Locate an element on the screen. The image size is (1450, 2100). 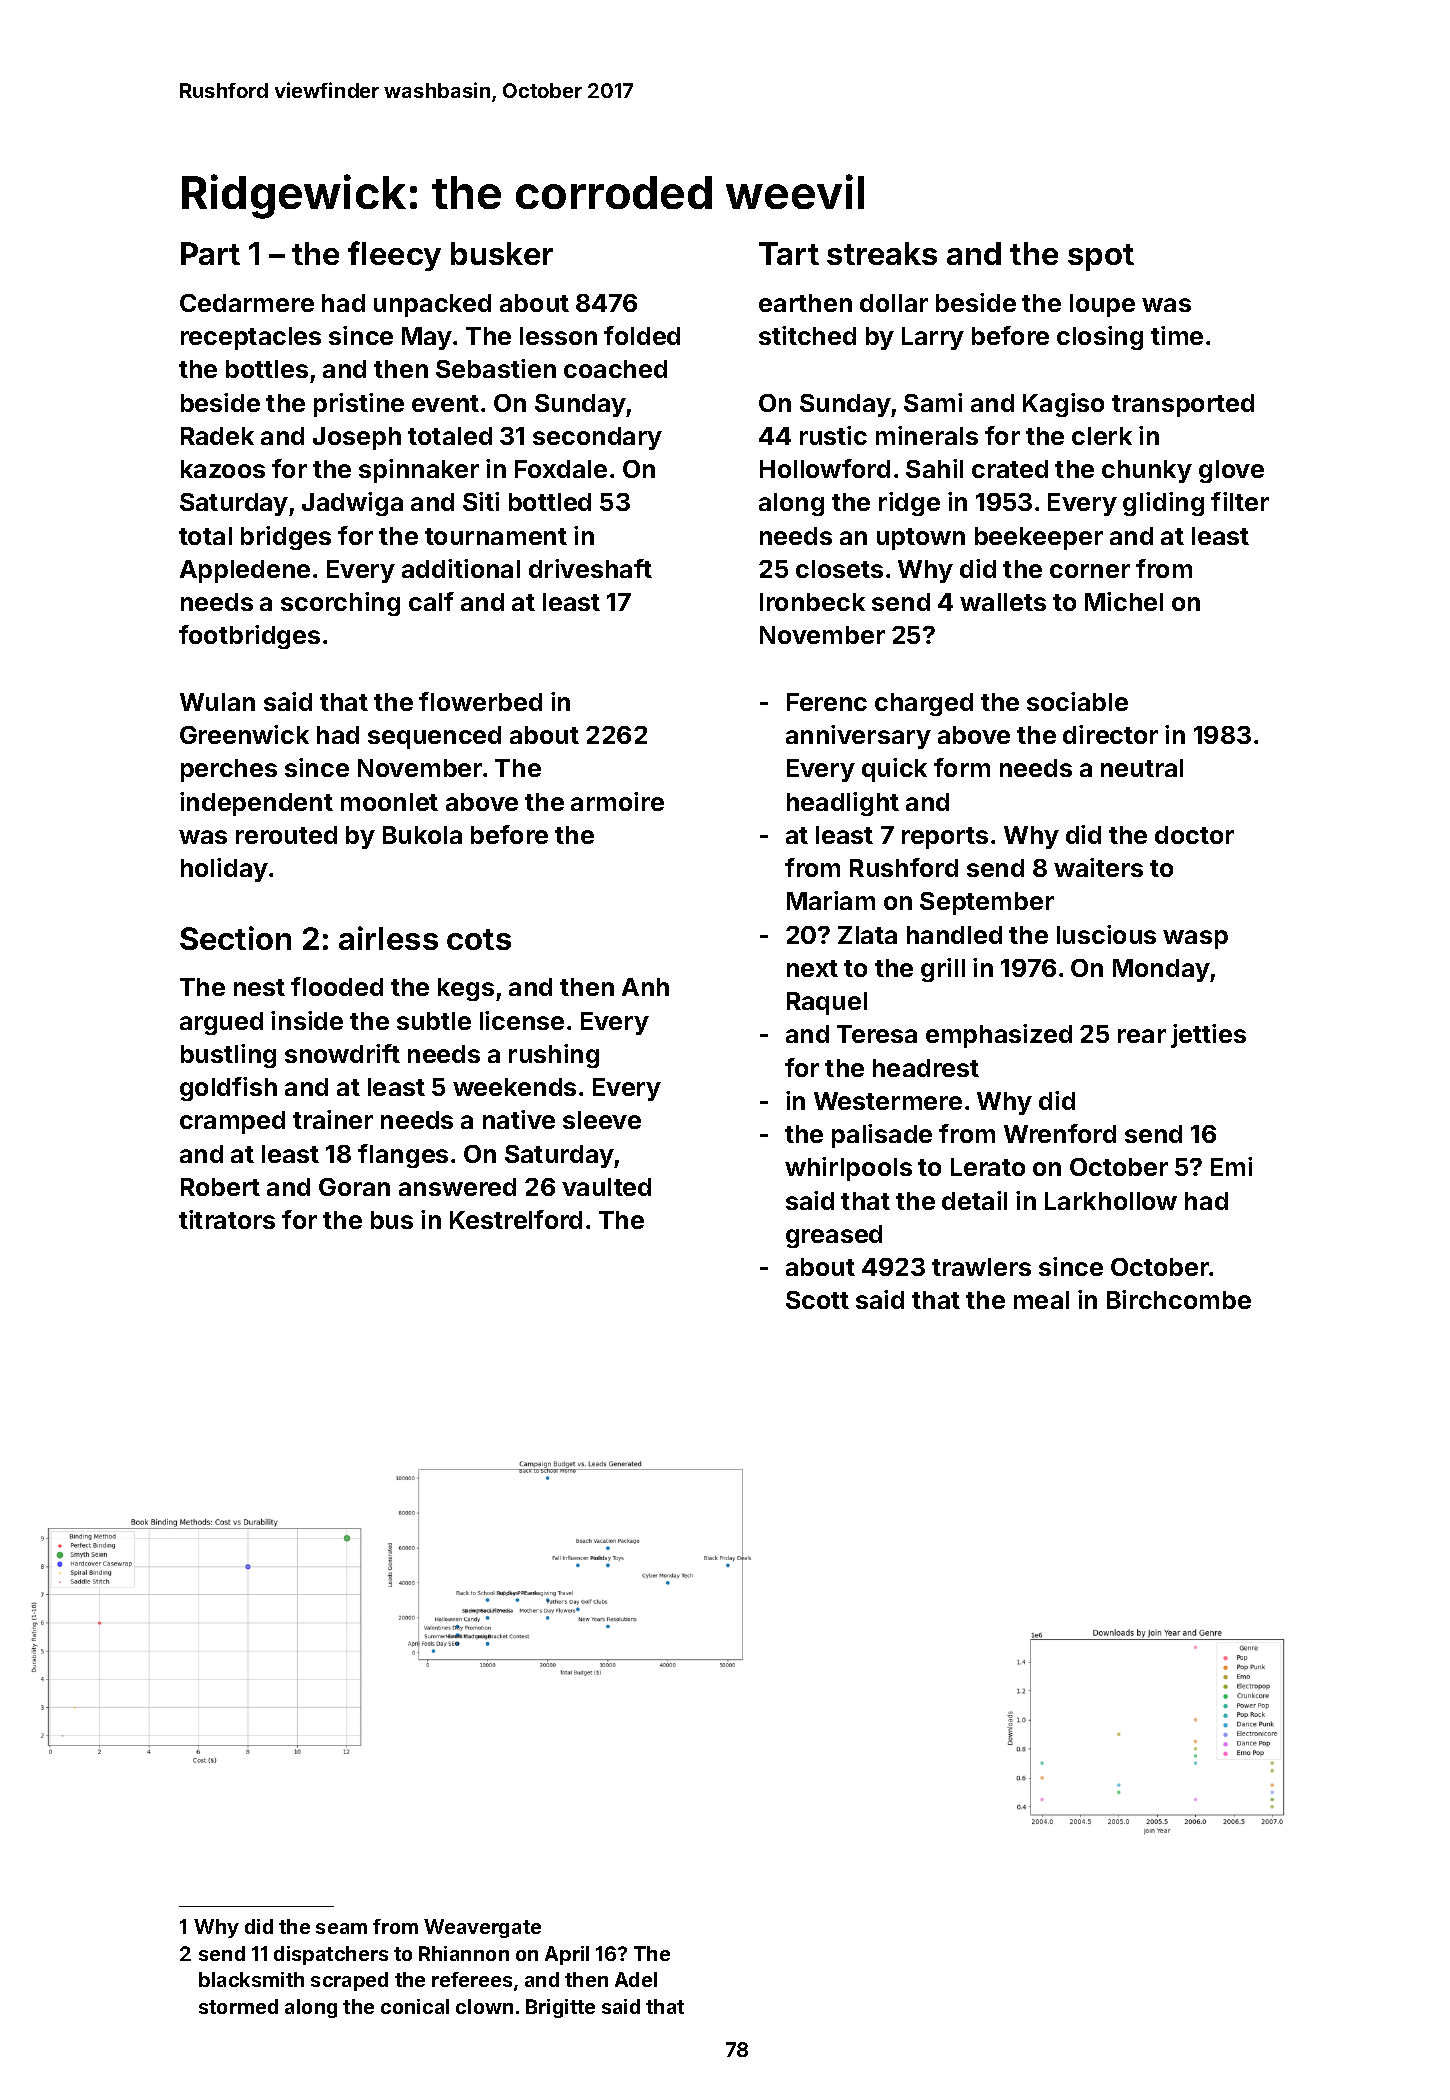
stormed is located at coordinates (238, 2006).
